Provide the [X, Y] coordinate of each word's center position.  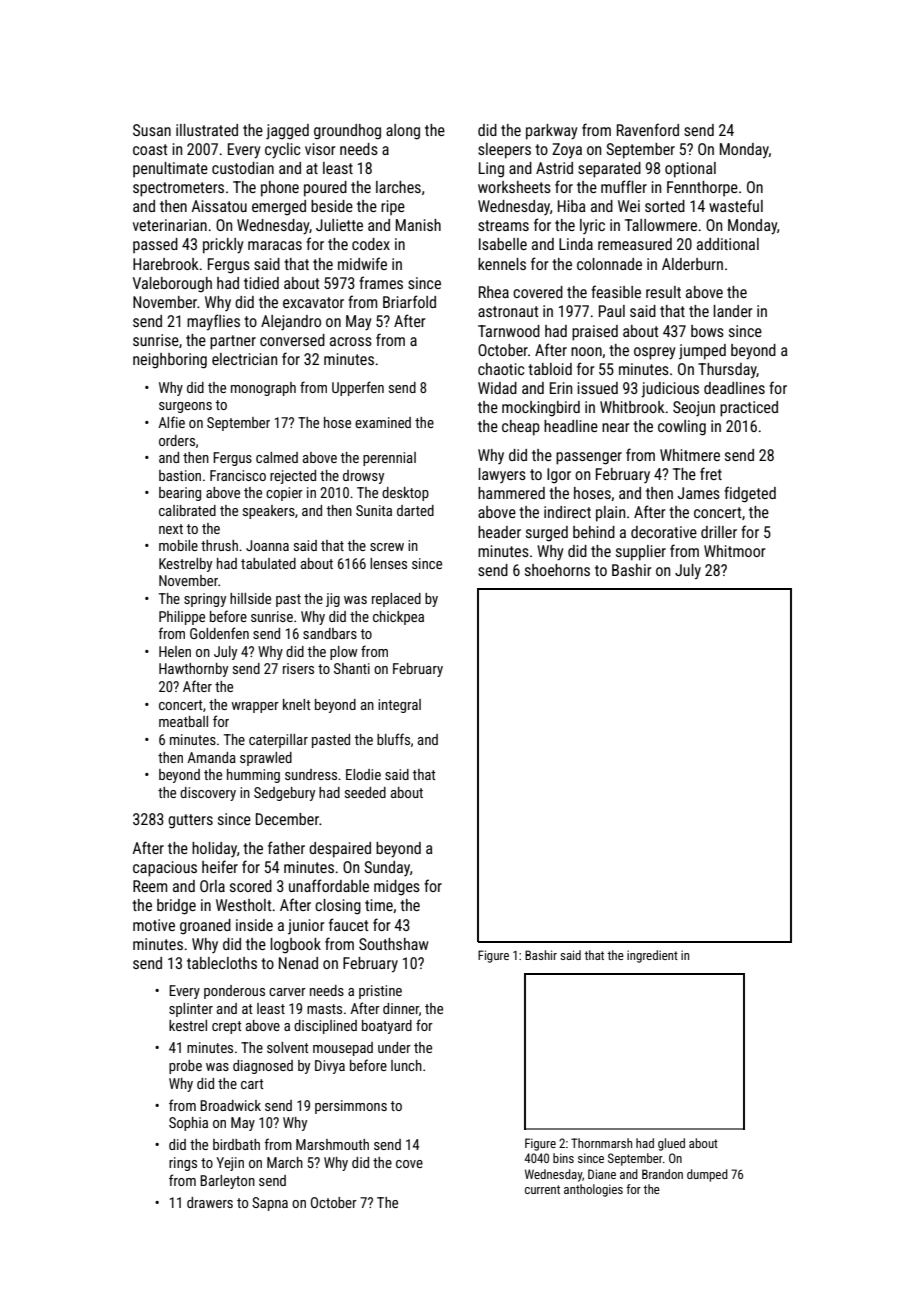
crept [227, 1027]
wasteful [736, 205]
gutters [190, 821]
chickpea [398, 618]
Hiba [572, 206]
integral [399, 706]
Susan [152, 130]
